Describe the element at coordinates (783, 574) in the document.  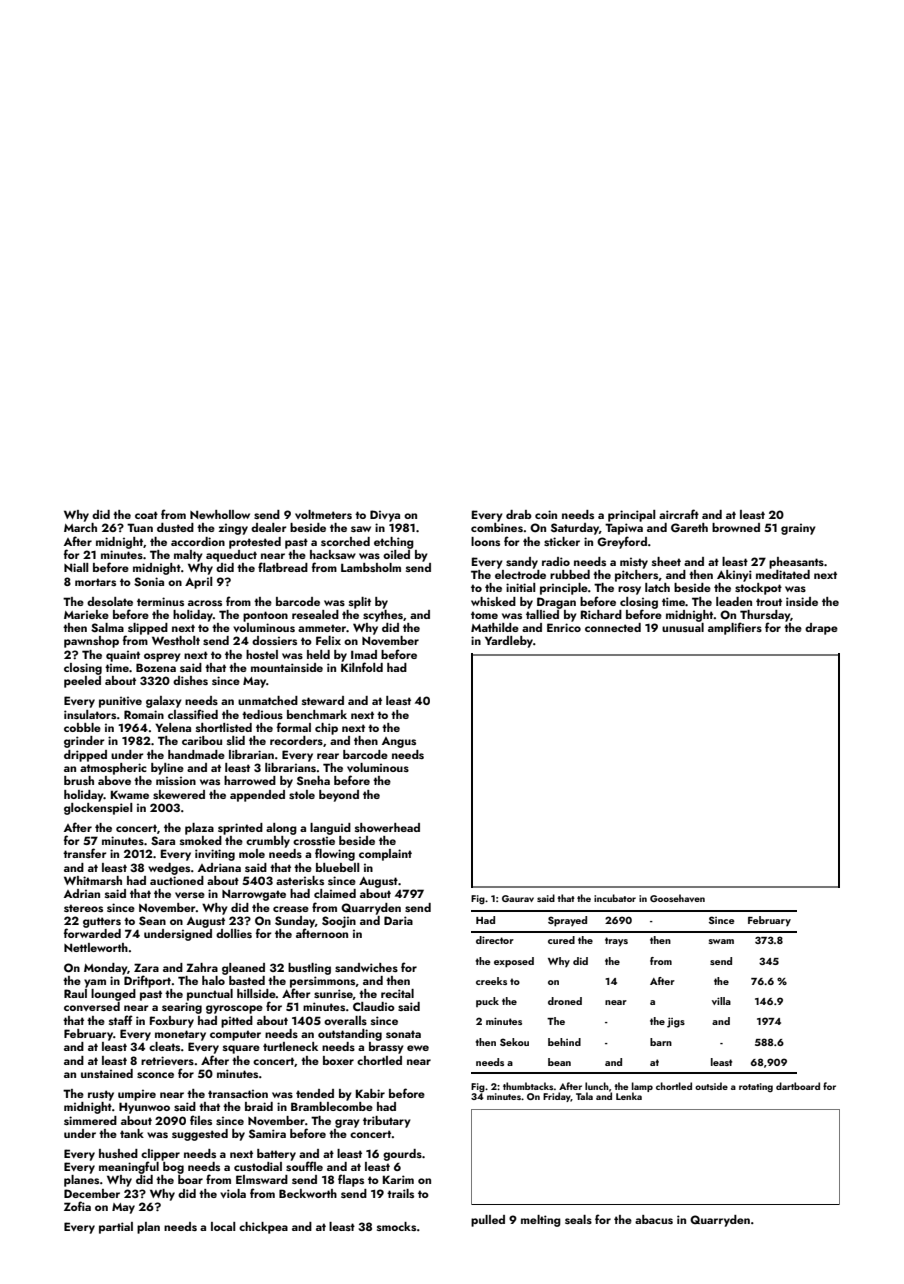
I see `meditated` at that location.
